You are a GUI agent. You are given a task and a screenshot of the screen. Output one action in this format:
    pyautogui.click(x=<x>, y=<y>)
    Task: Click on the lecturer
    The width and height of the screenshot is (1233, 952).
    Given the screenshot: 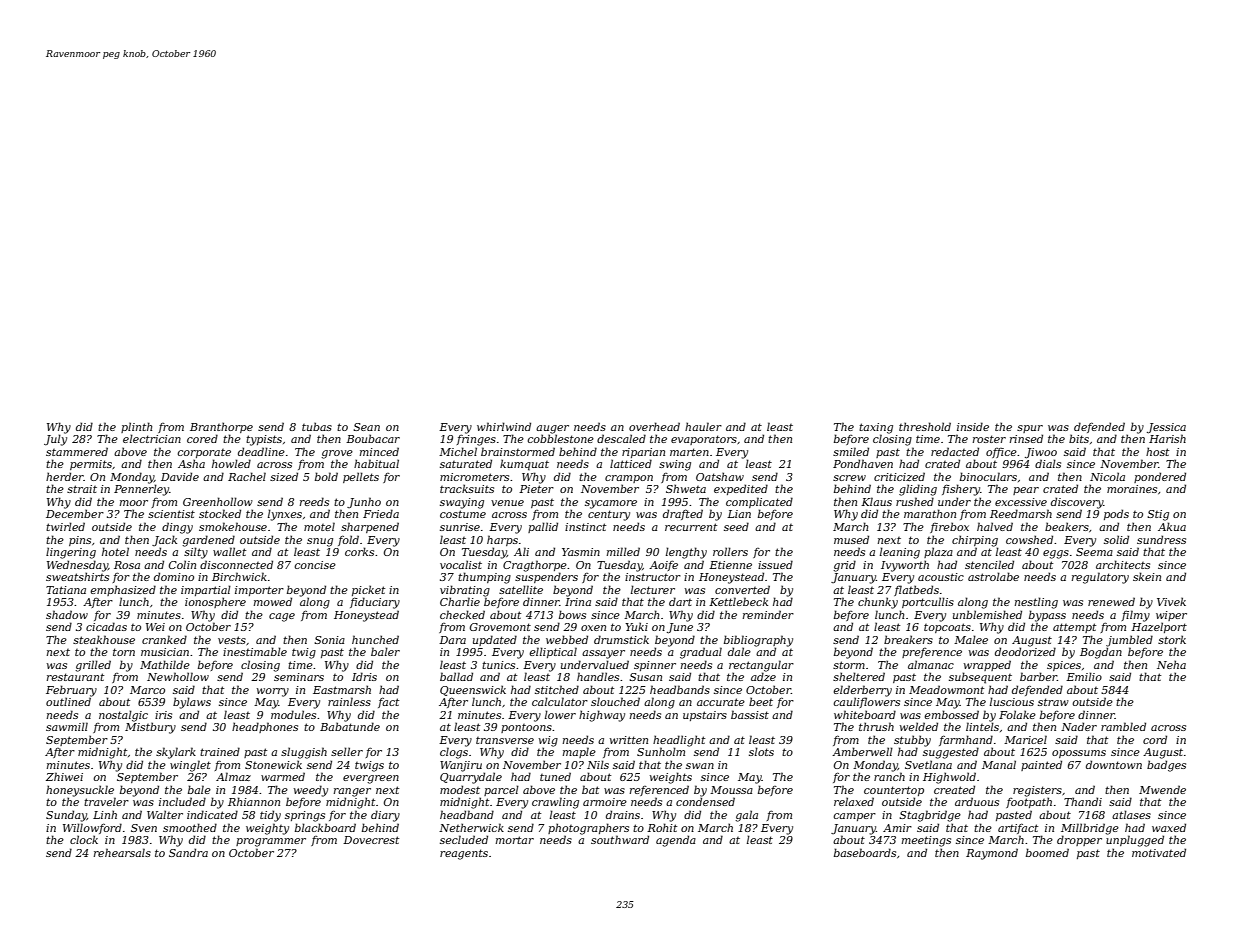 What is the action you would take?
    pyautogui.click(x=653, y=589)
